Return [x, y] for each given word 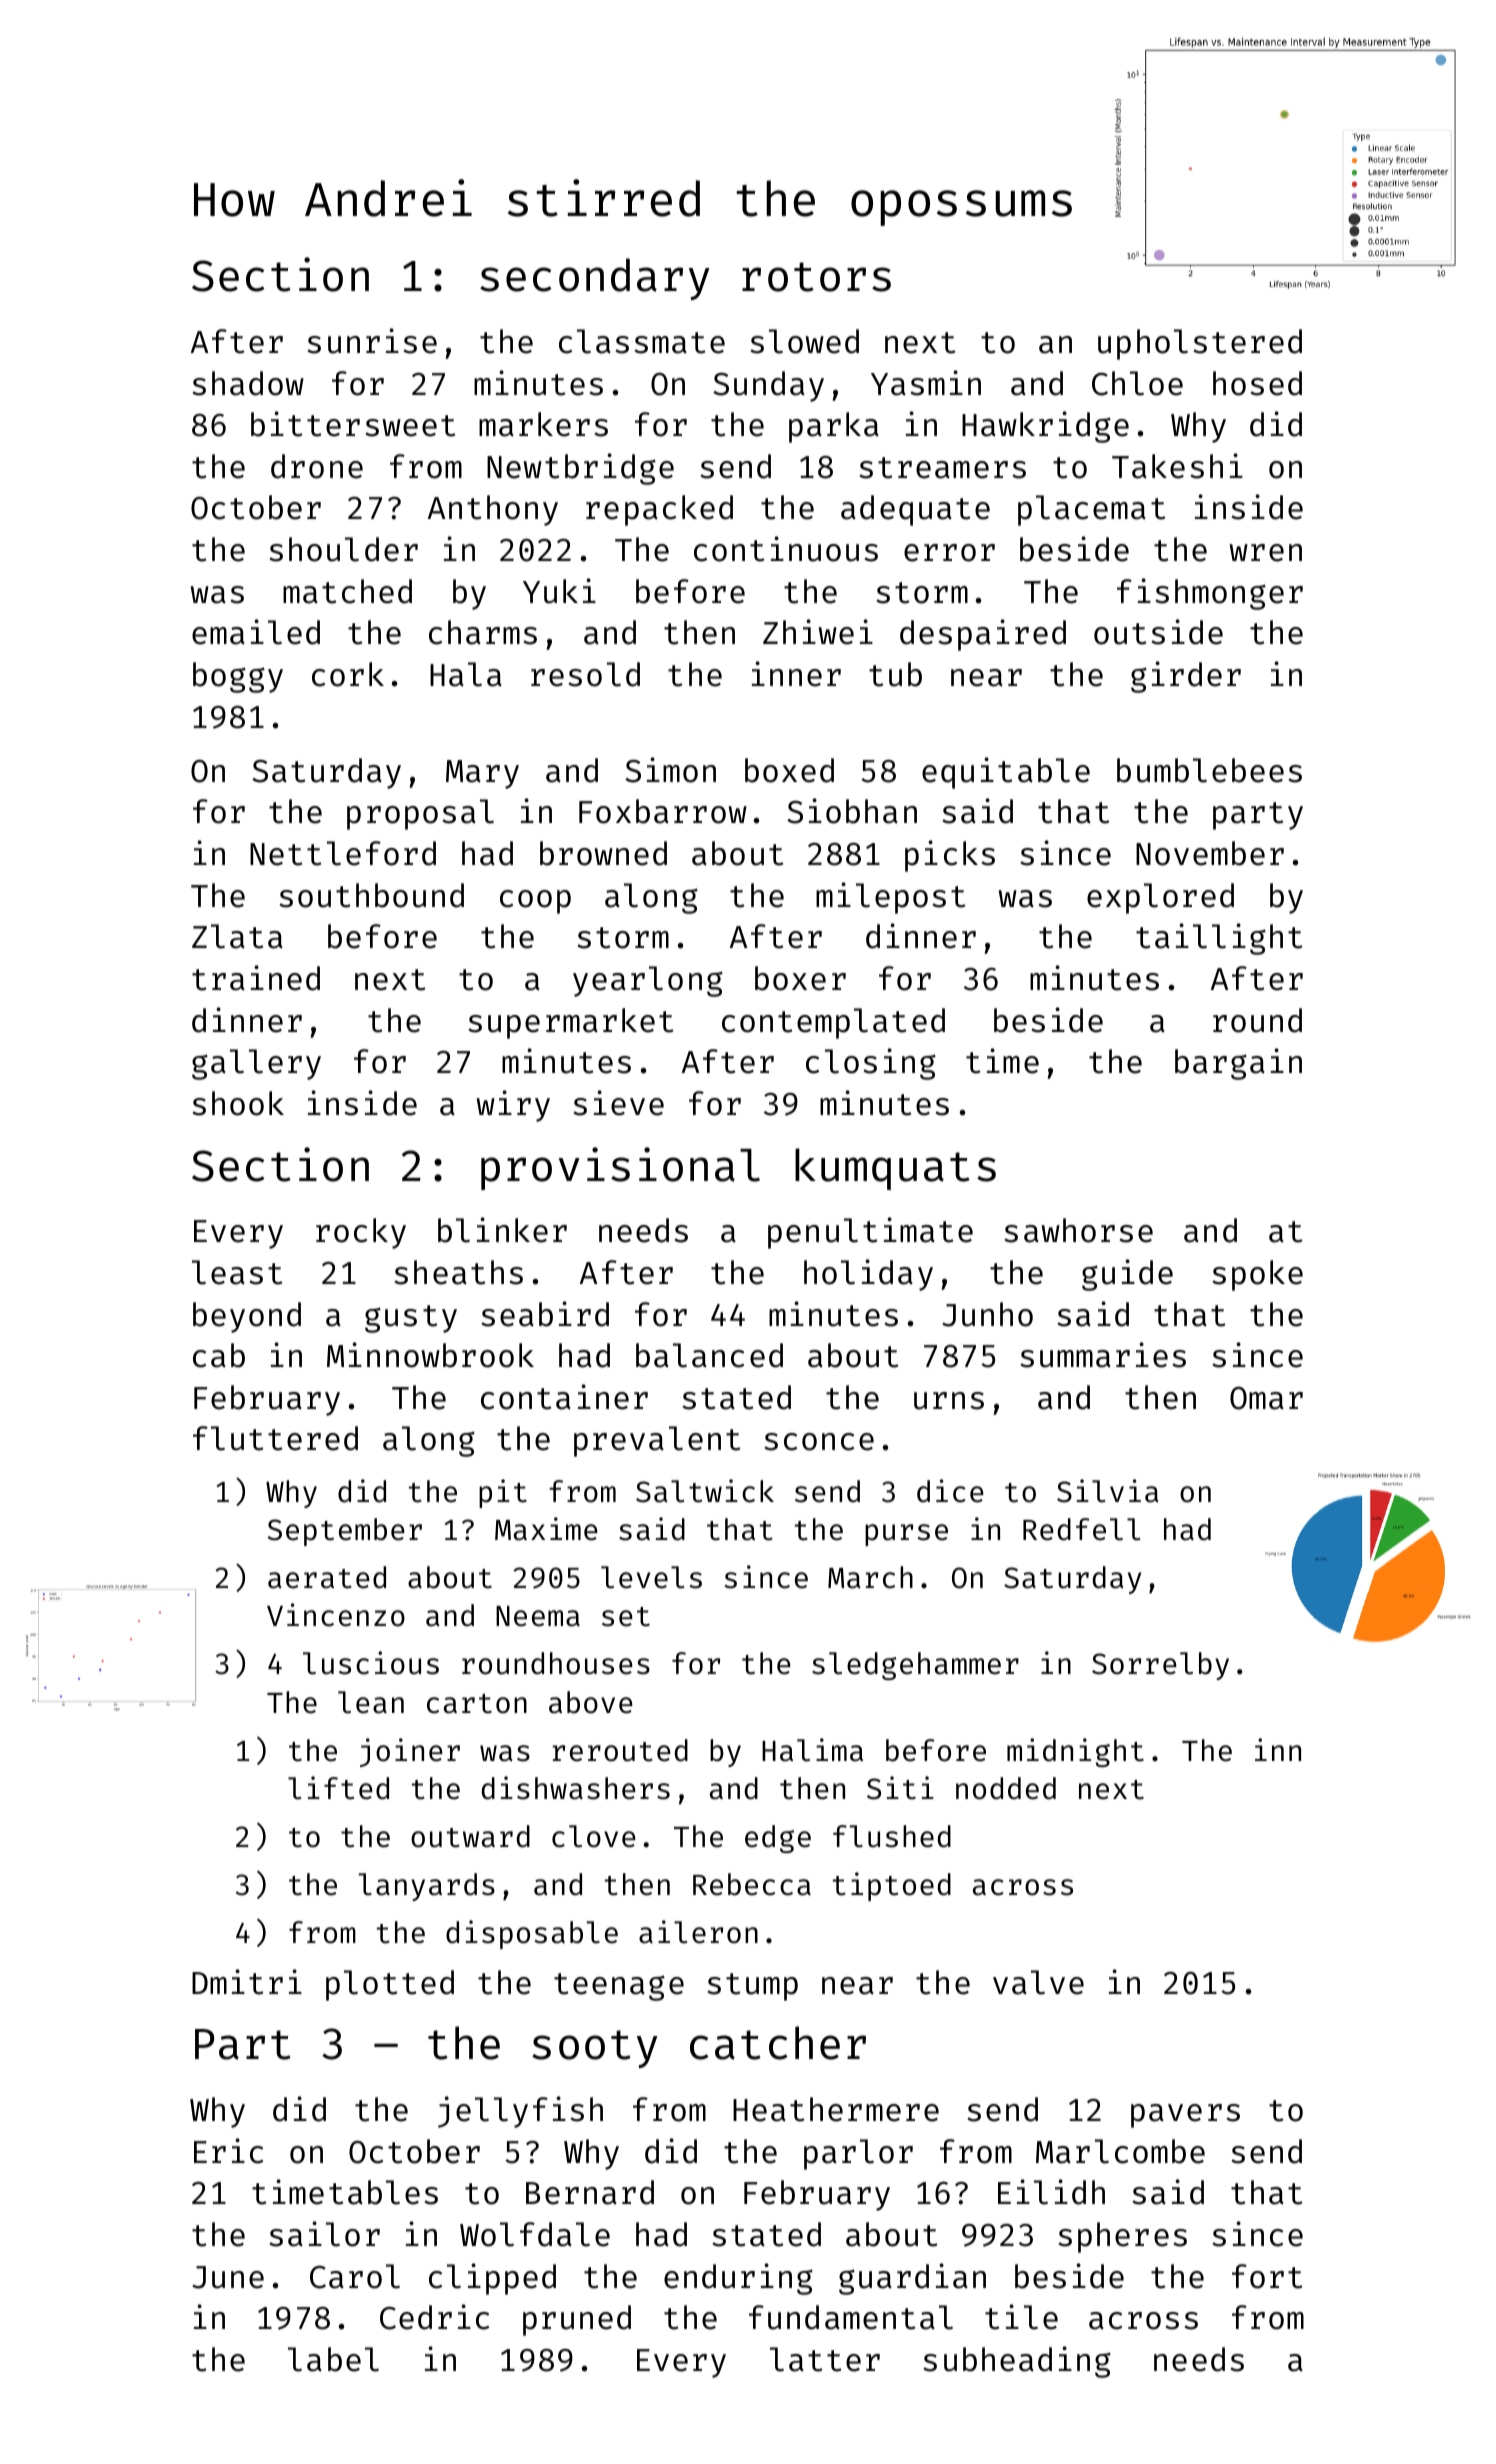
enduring [738, 2279]
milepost [890, 898]
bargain [1238, 1064]
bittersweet [353, 424]
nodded [1006, 1788]
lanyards [426, 1887]
